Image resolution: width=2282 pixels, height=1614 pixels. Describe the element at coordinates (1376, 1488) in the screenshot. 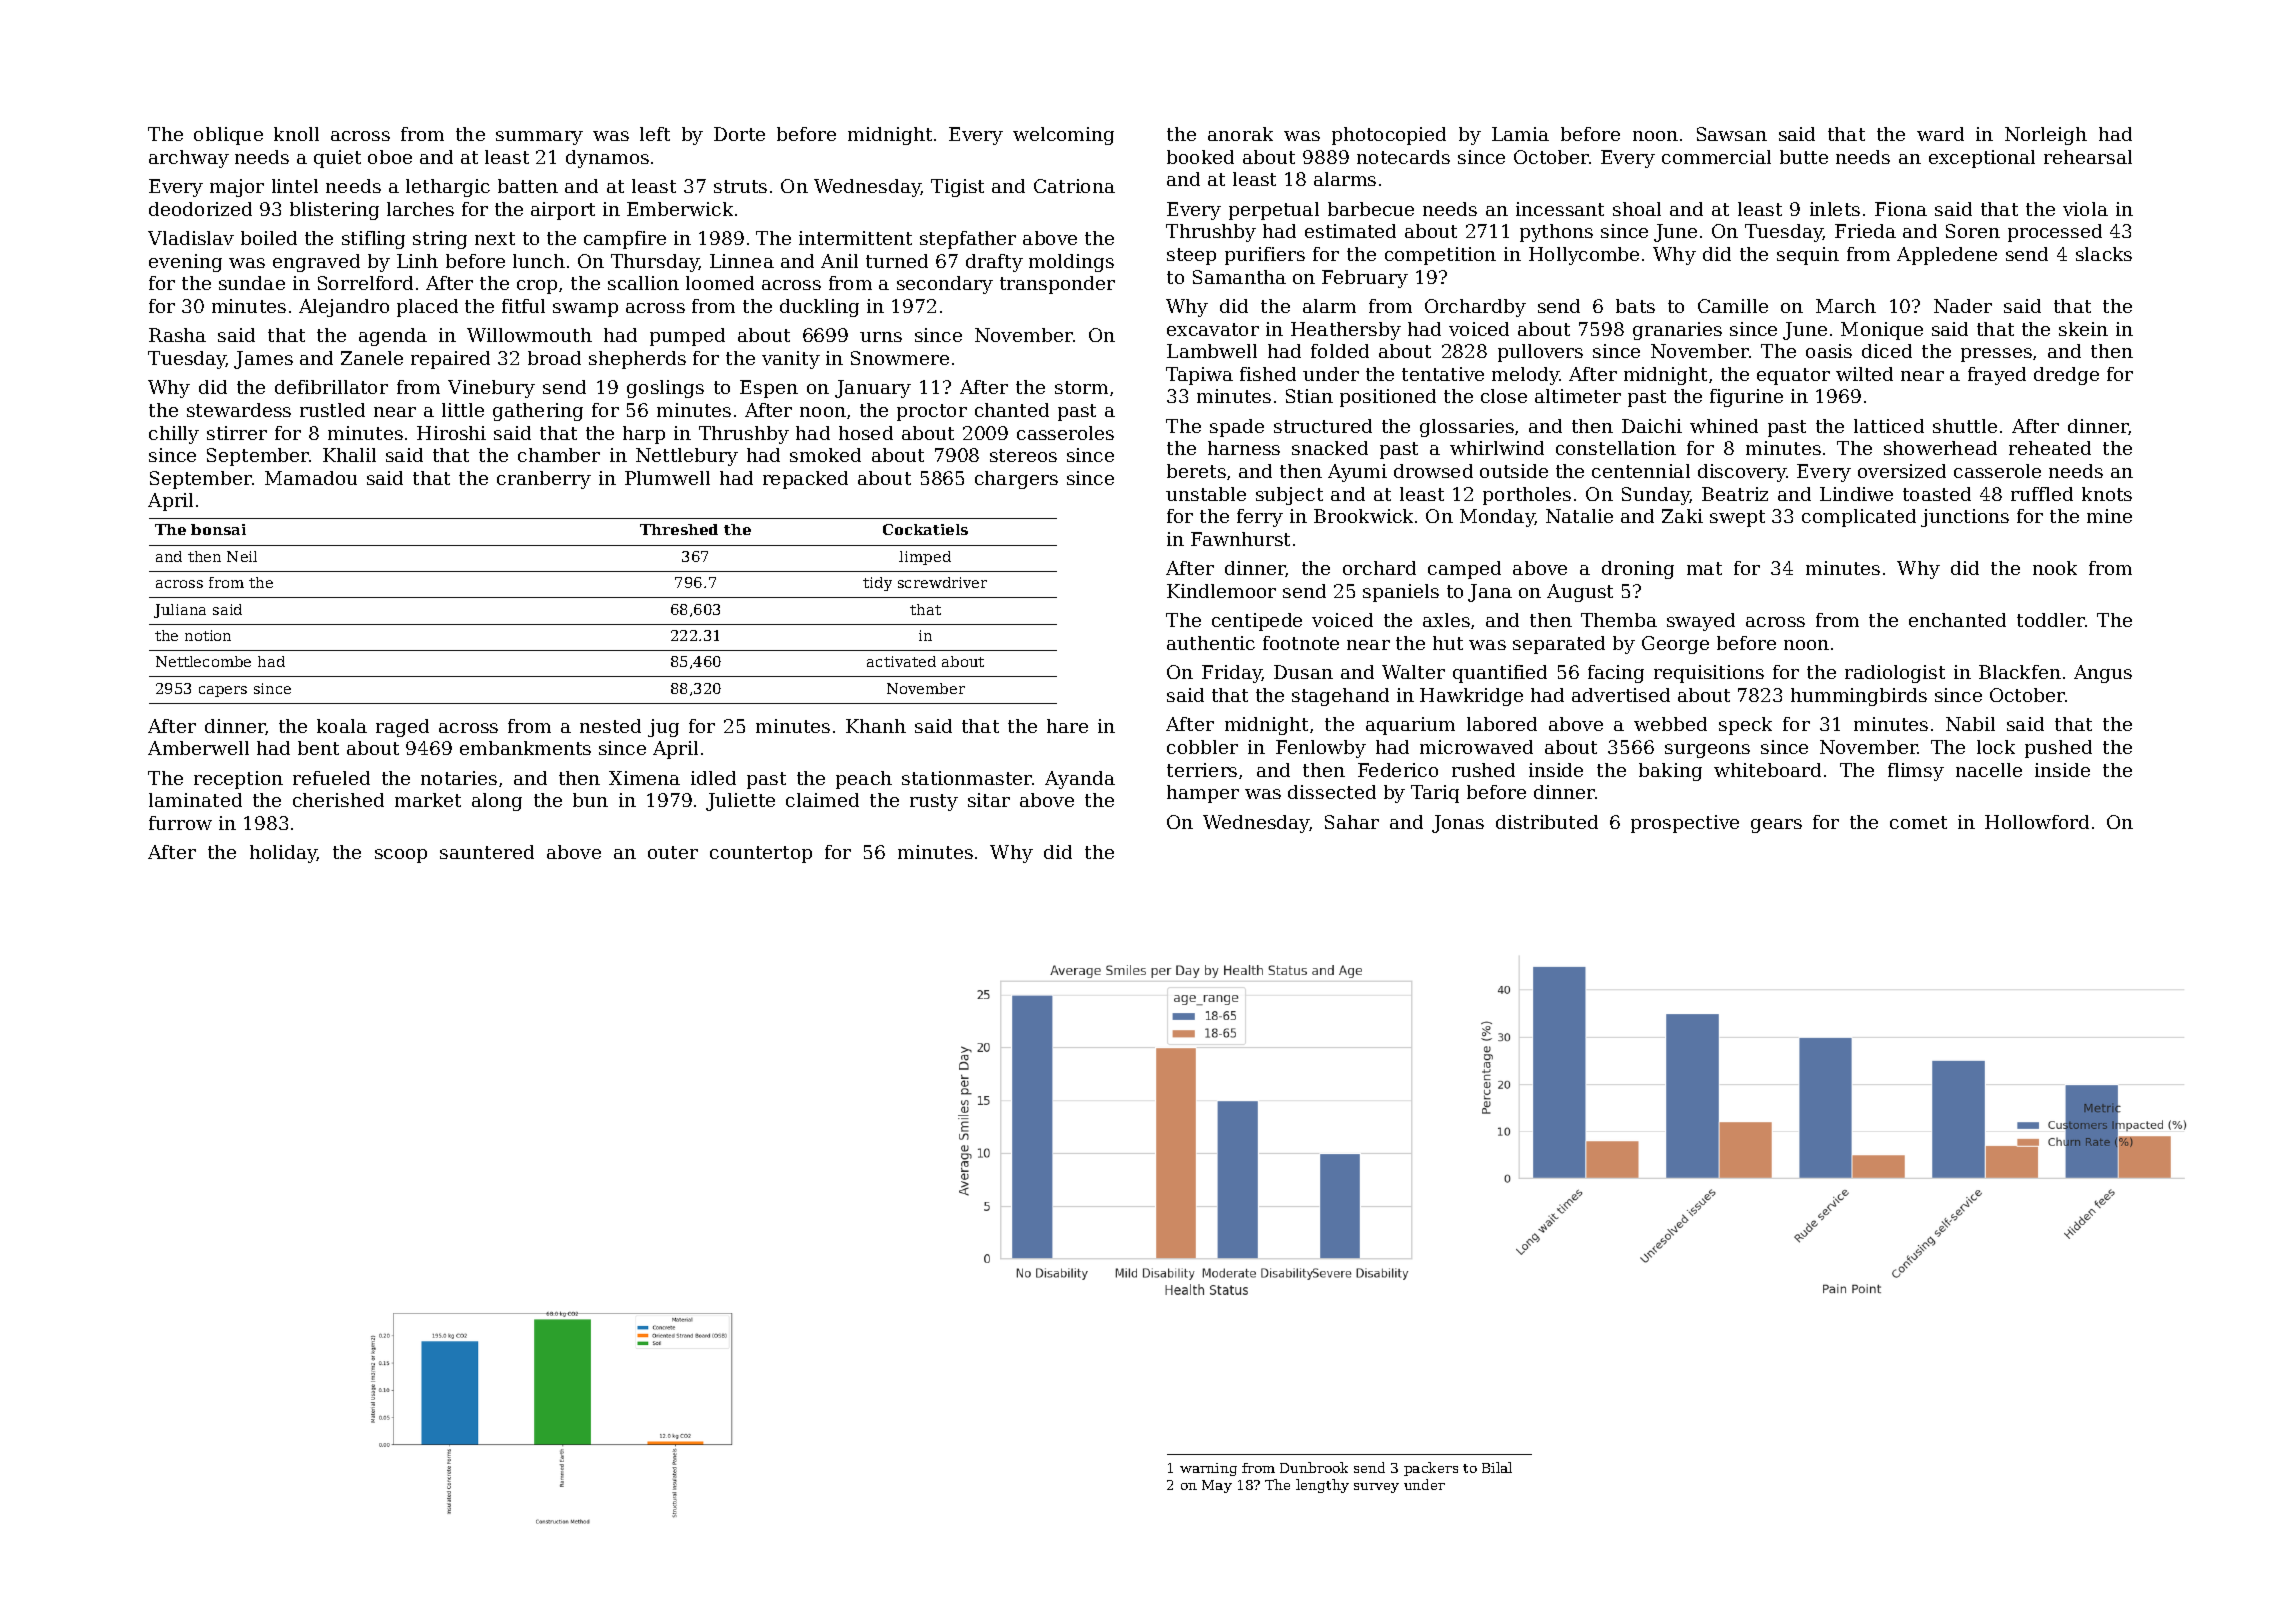

I see `survey` at that location.
